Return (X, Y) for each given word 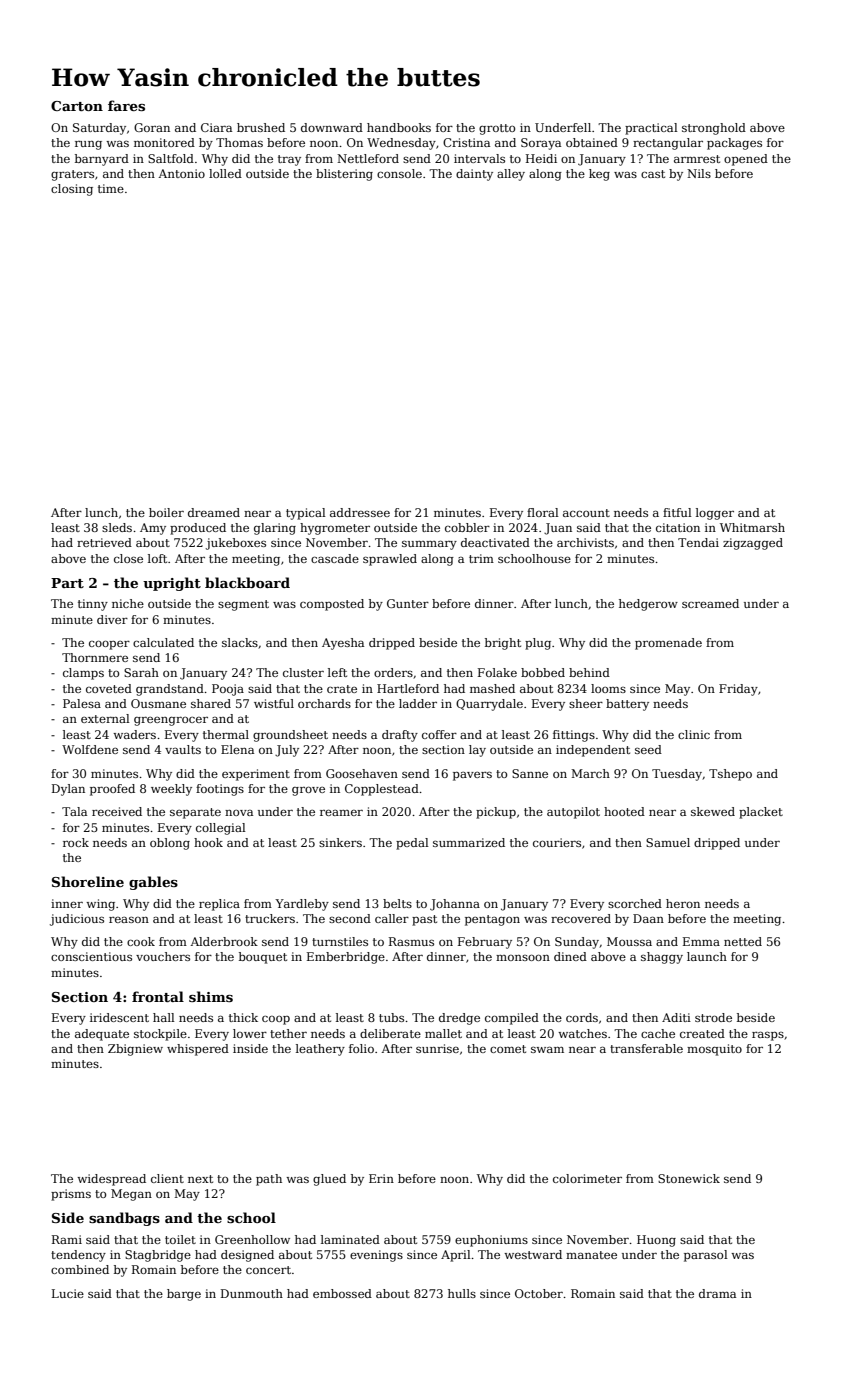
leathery (320, 1050)
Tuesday (677, 775)
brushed (261, 127)
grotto (497, 129)
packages (734, 144)
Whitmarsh (752, 527)
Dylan (68, 790)
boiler (166, 512)
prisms (71, 1195)
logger (715, 514)
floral (543, 512)
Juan (558, 529)
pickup (496, 813)
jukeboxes (236, 544)
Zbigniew (135, 1050)
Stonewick (689, 1178)
